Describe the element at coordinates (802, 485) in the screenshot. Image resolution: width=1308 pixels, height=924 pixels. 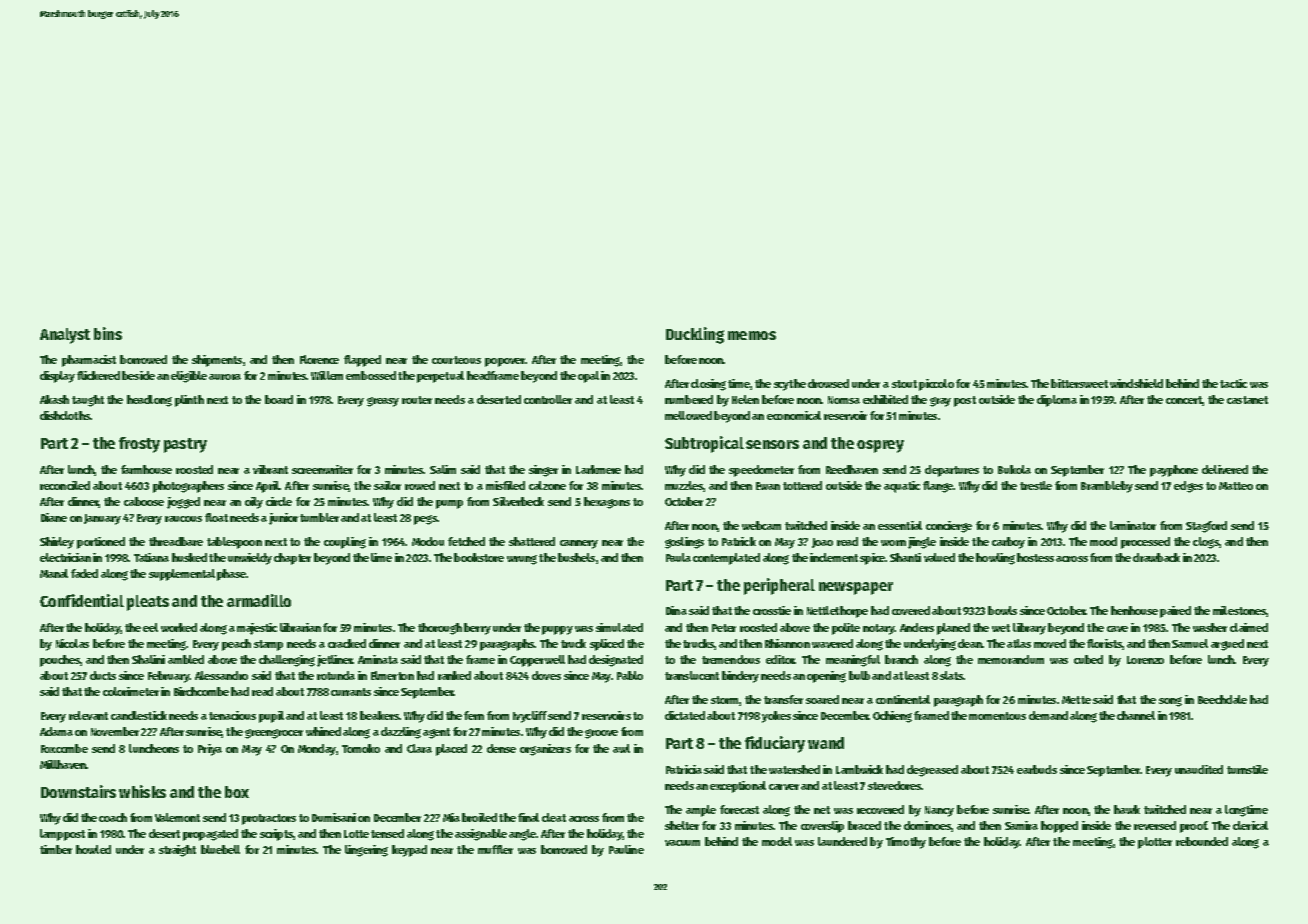
I see `tottered` at that location.
